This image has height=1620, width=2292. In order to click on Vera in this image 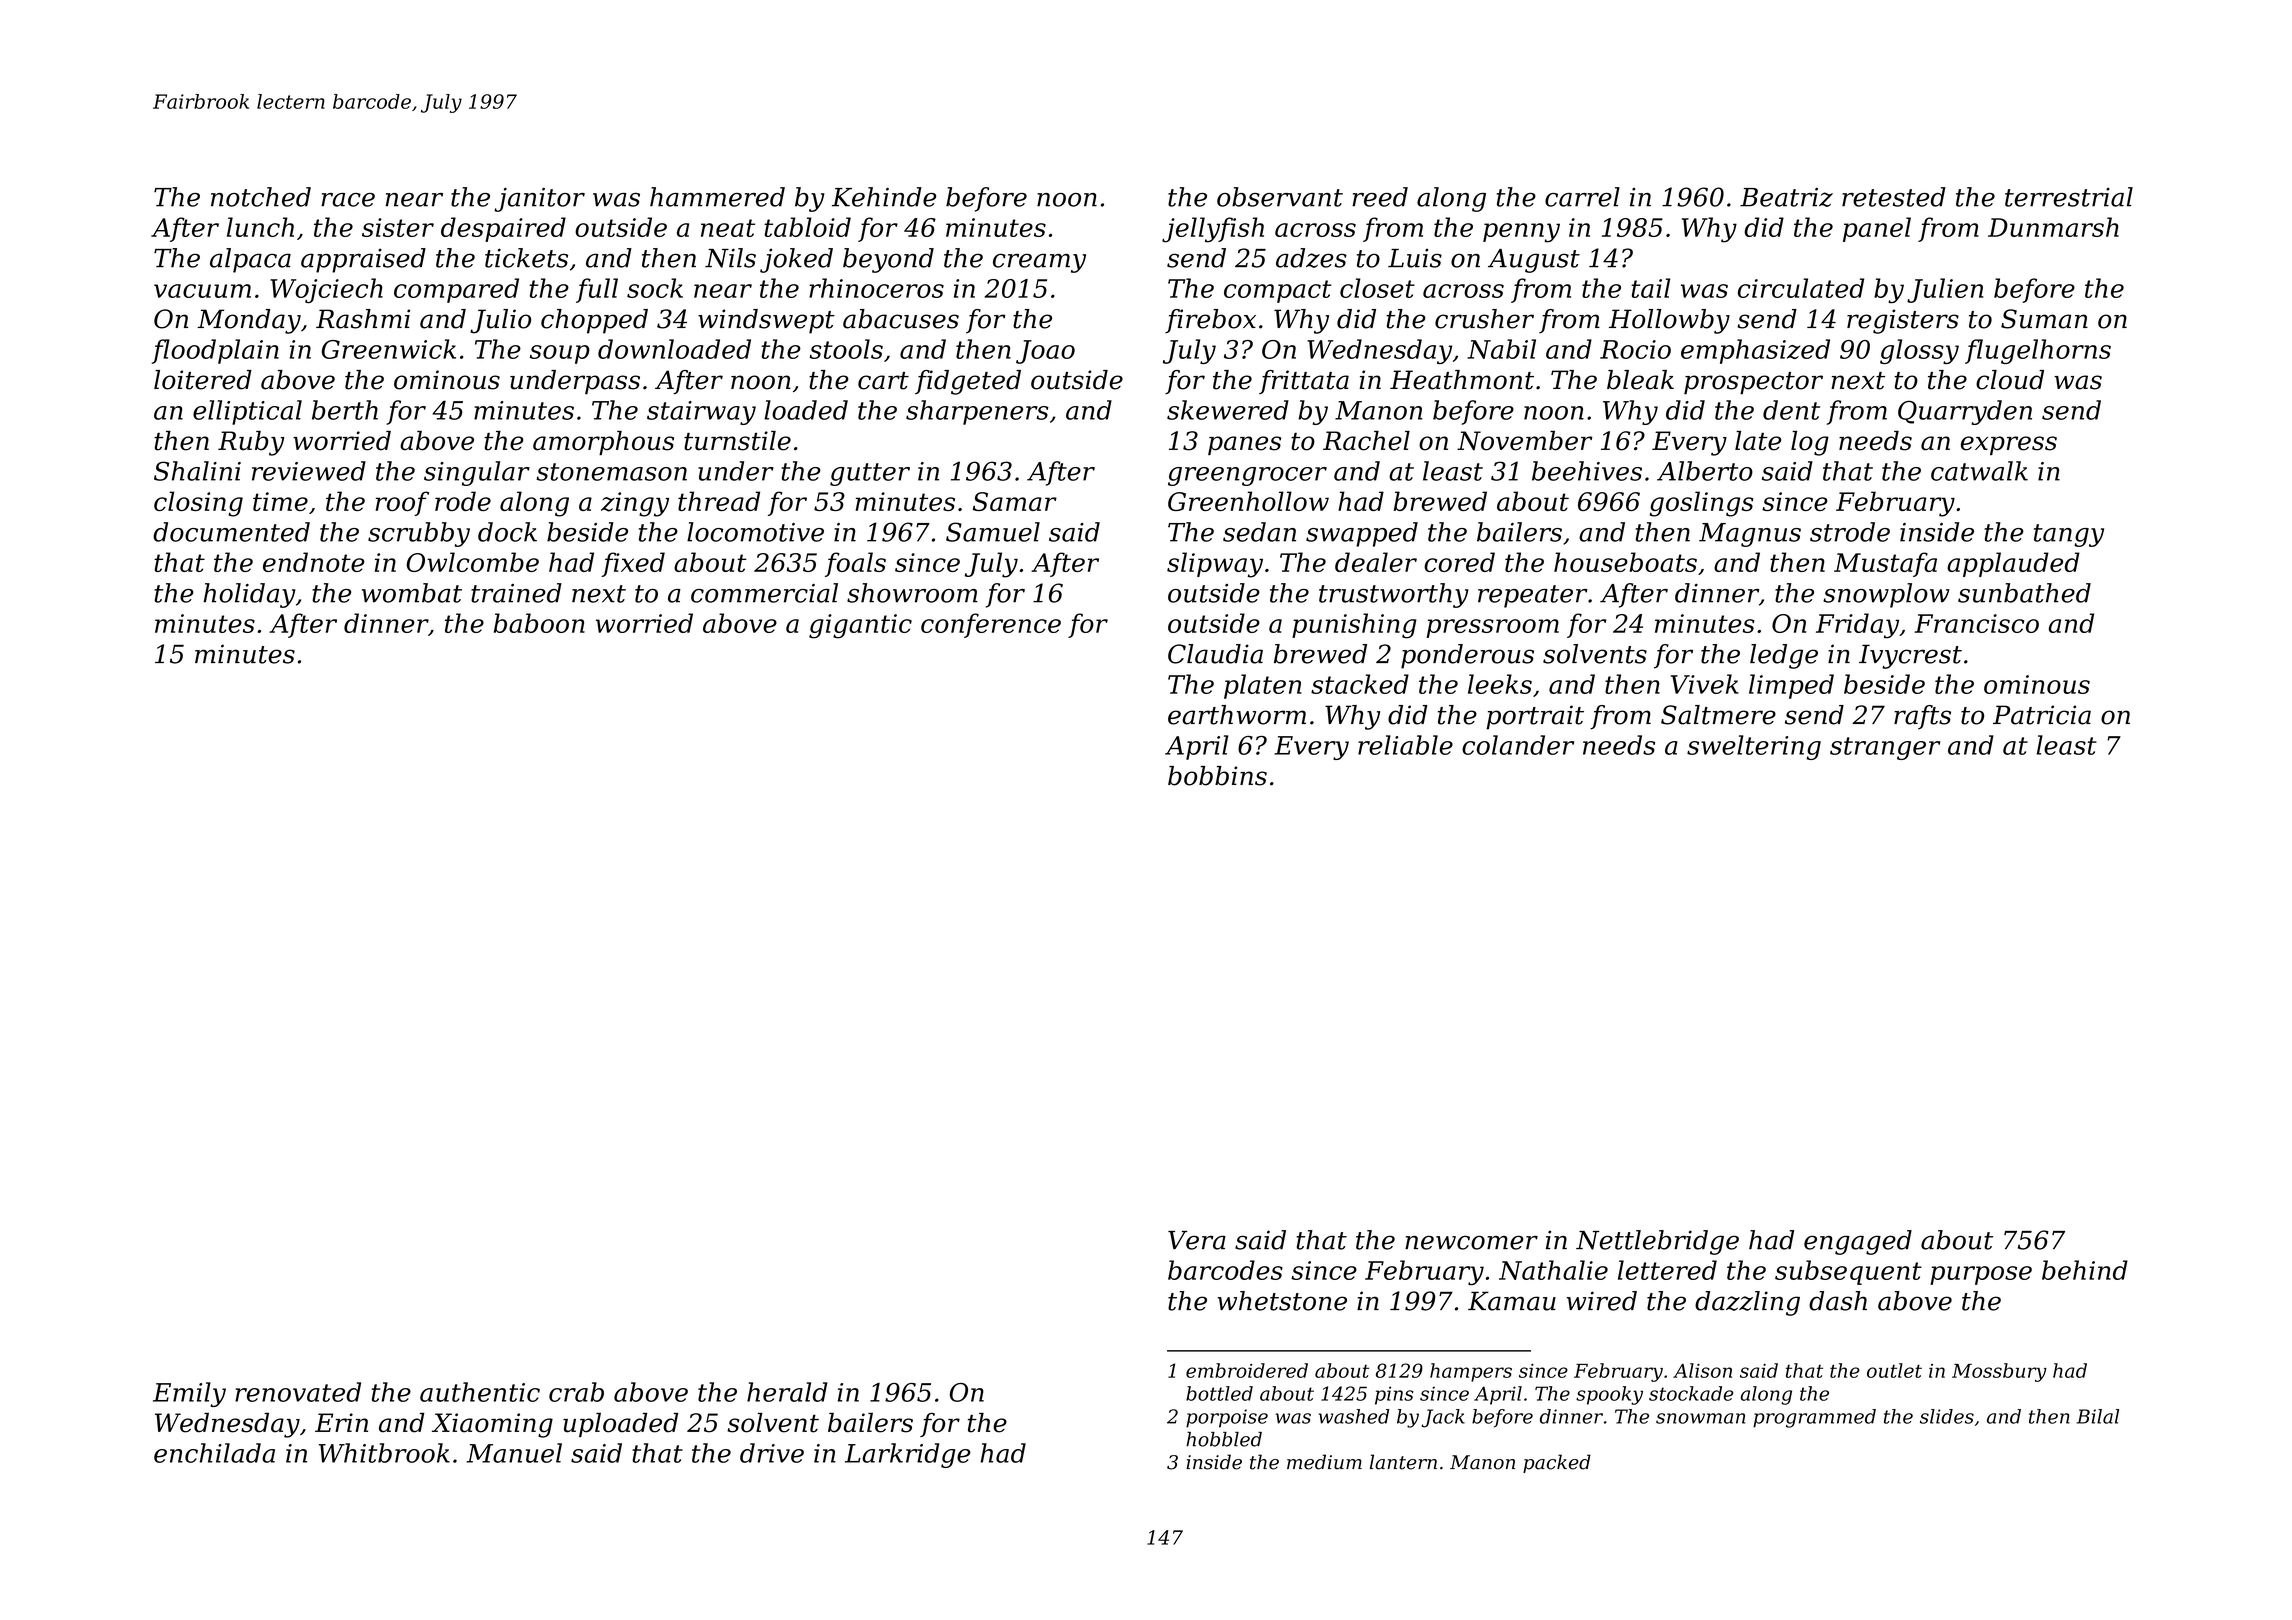, I will do `click(1197, 1240)`.
